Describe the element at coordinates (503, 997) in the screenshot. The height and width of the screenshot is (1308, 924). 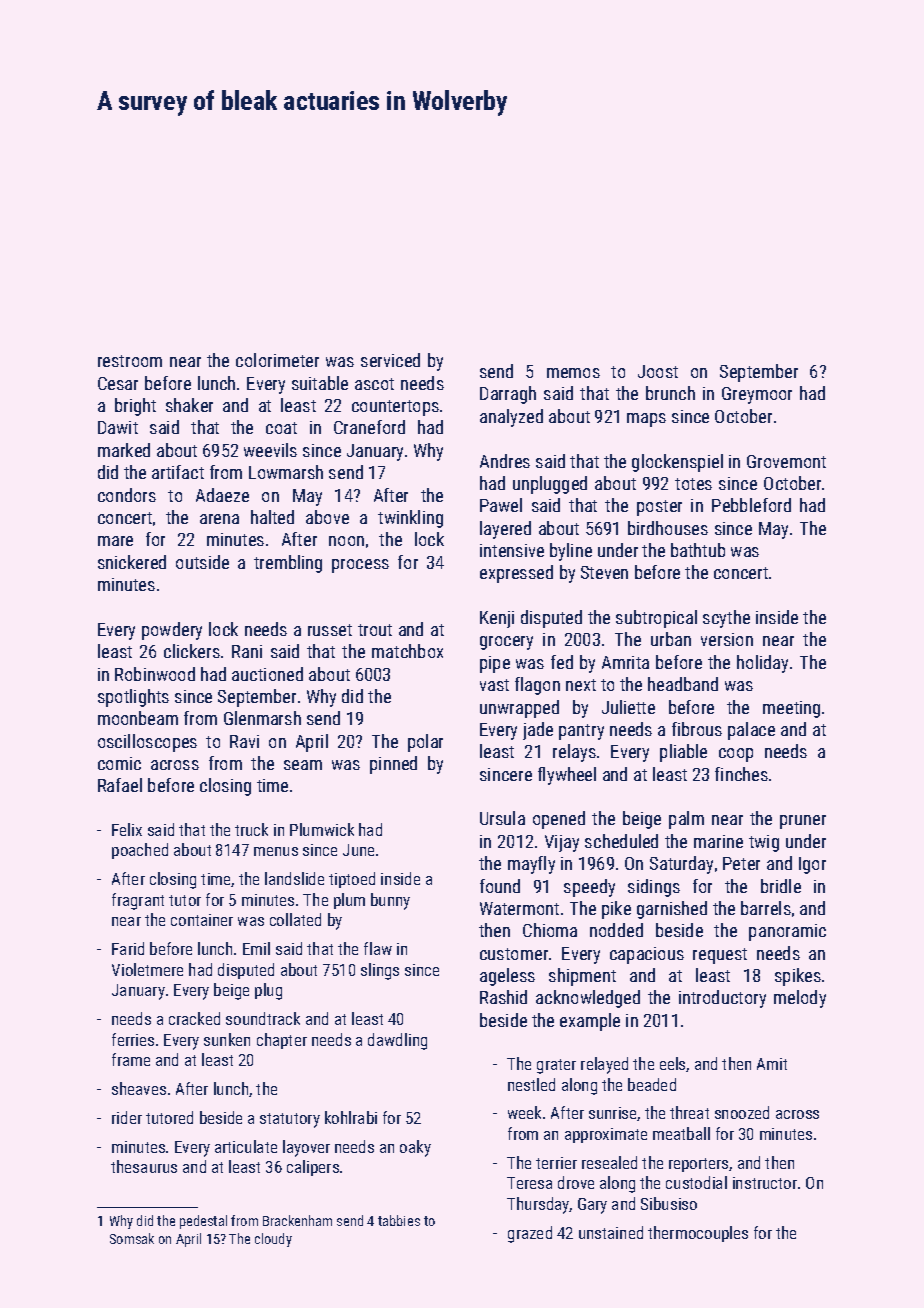
I see `Rashid` at that location.
